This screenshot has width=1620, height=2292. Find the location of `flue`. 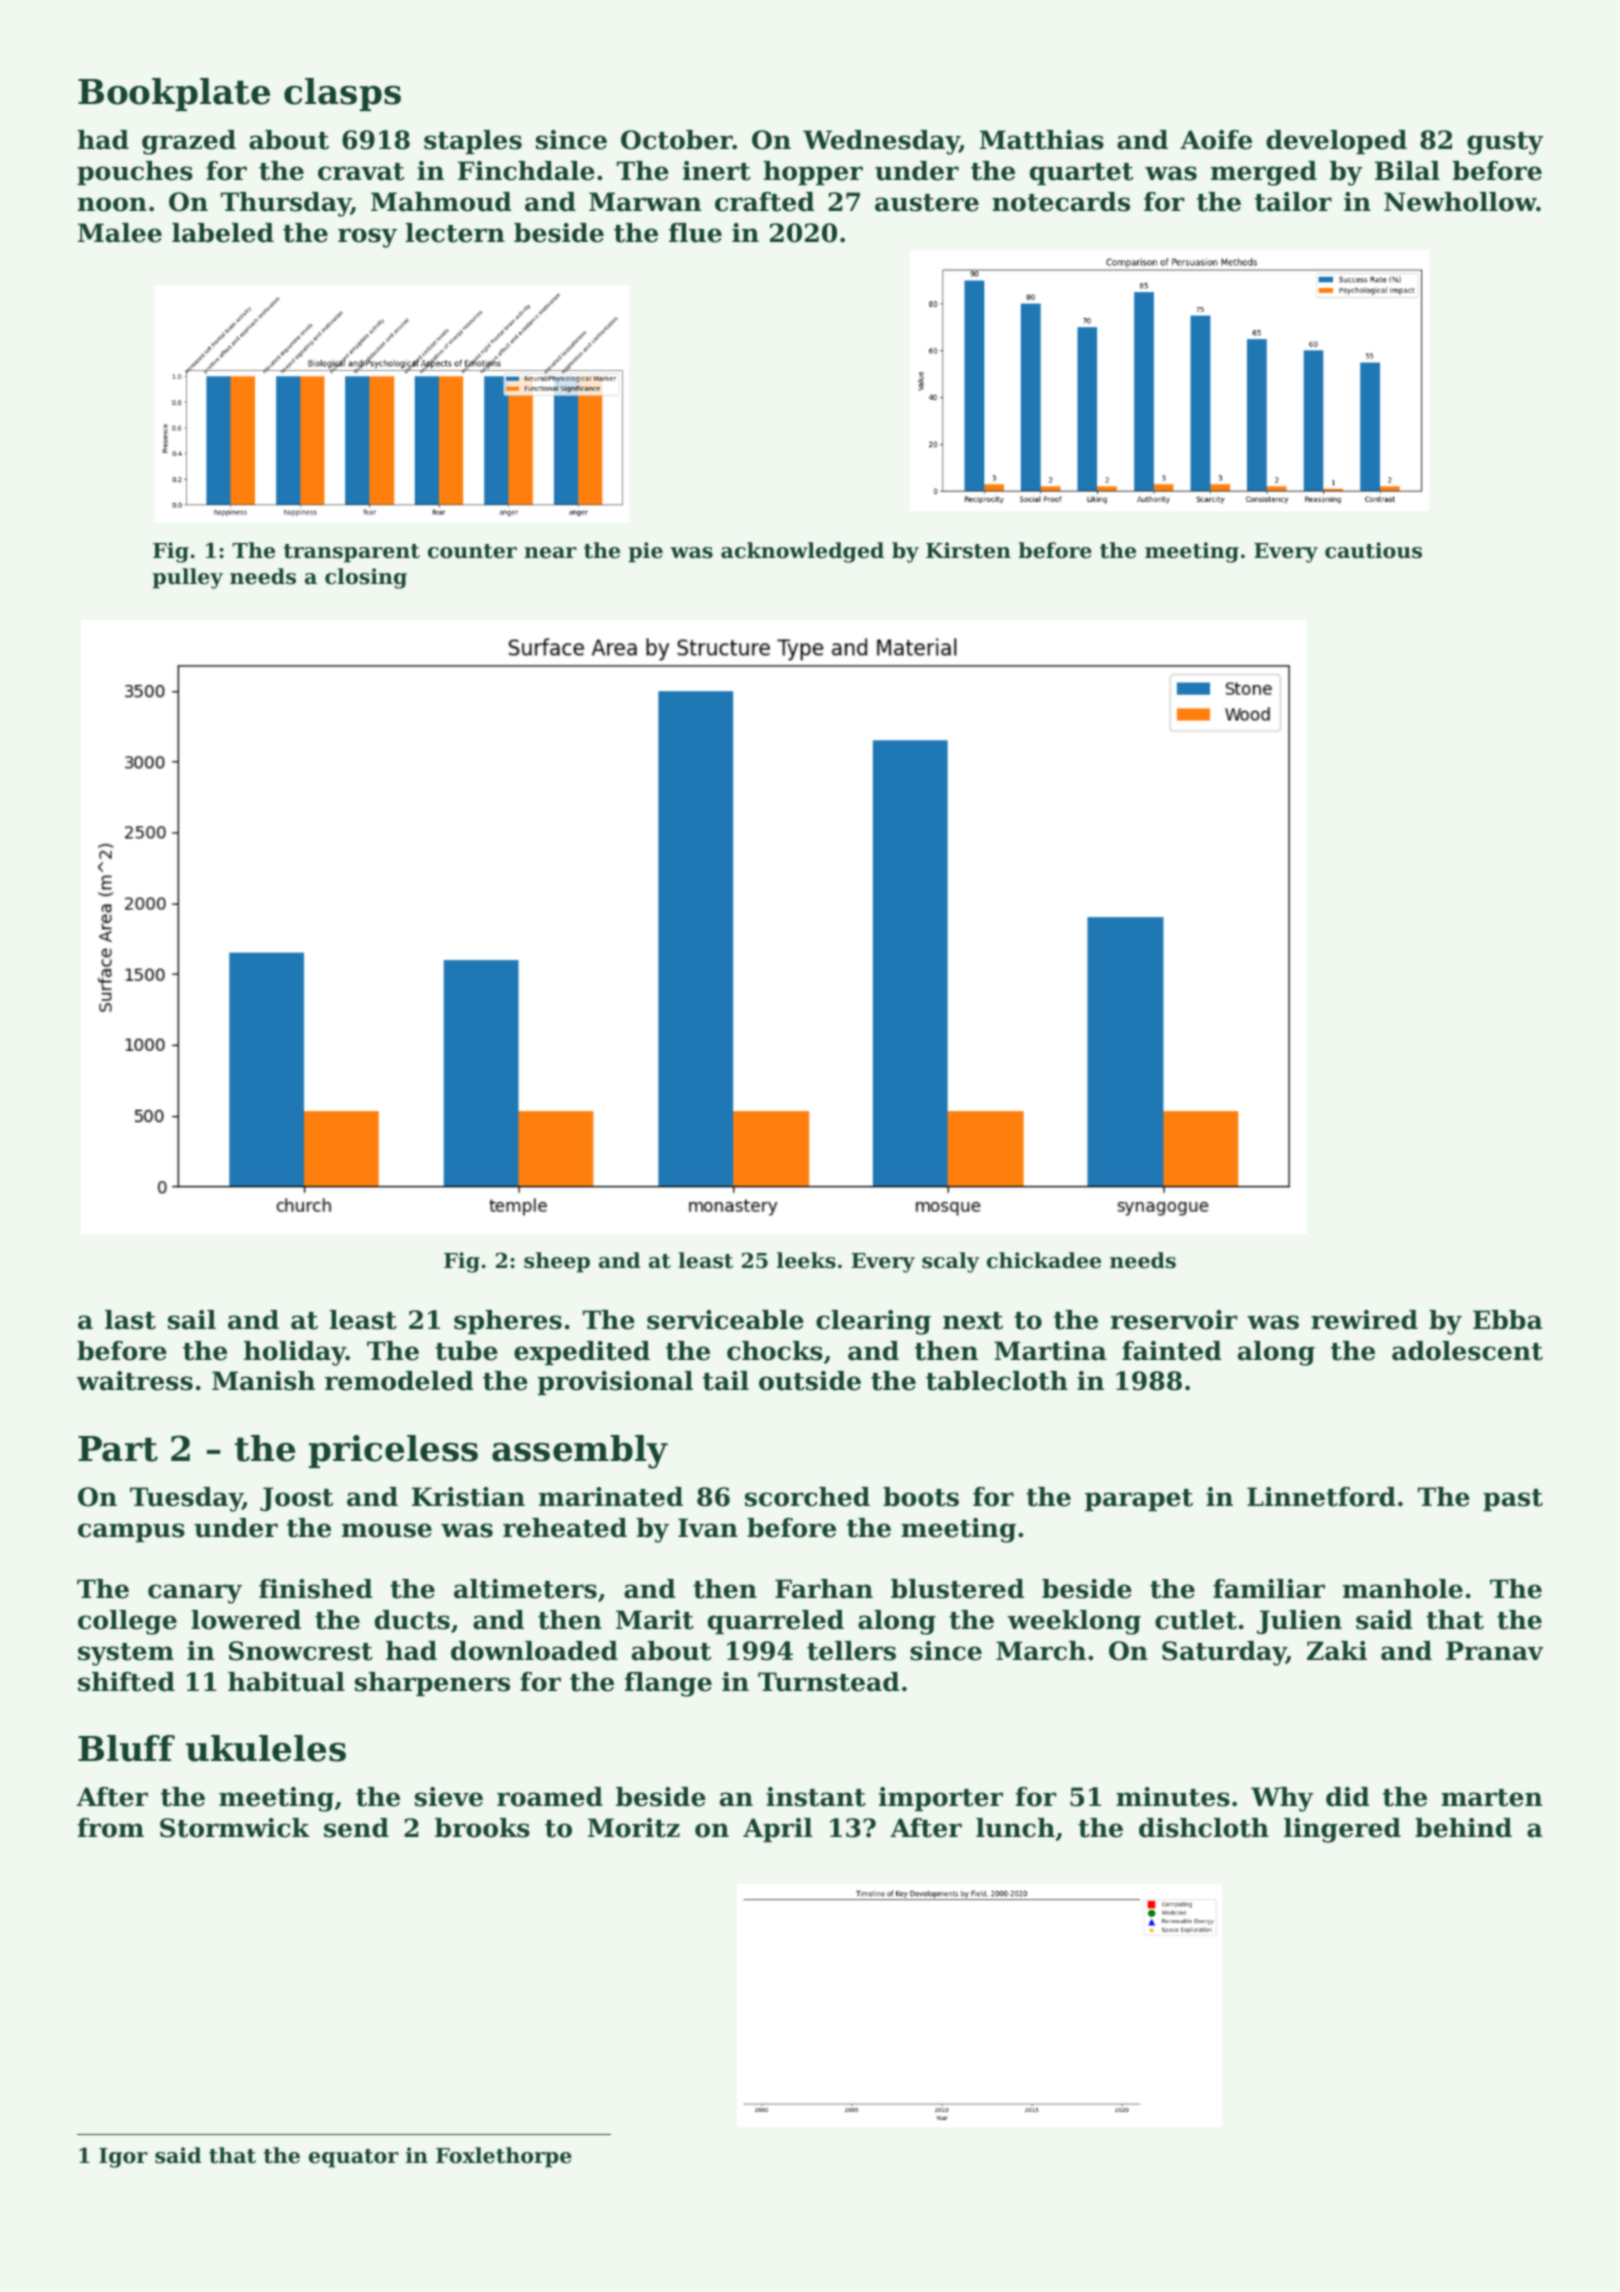

flue is located at coordinates (695, 233).
